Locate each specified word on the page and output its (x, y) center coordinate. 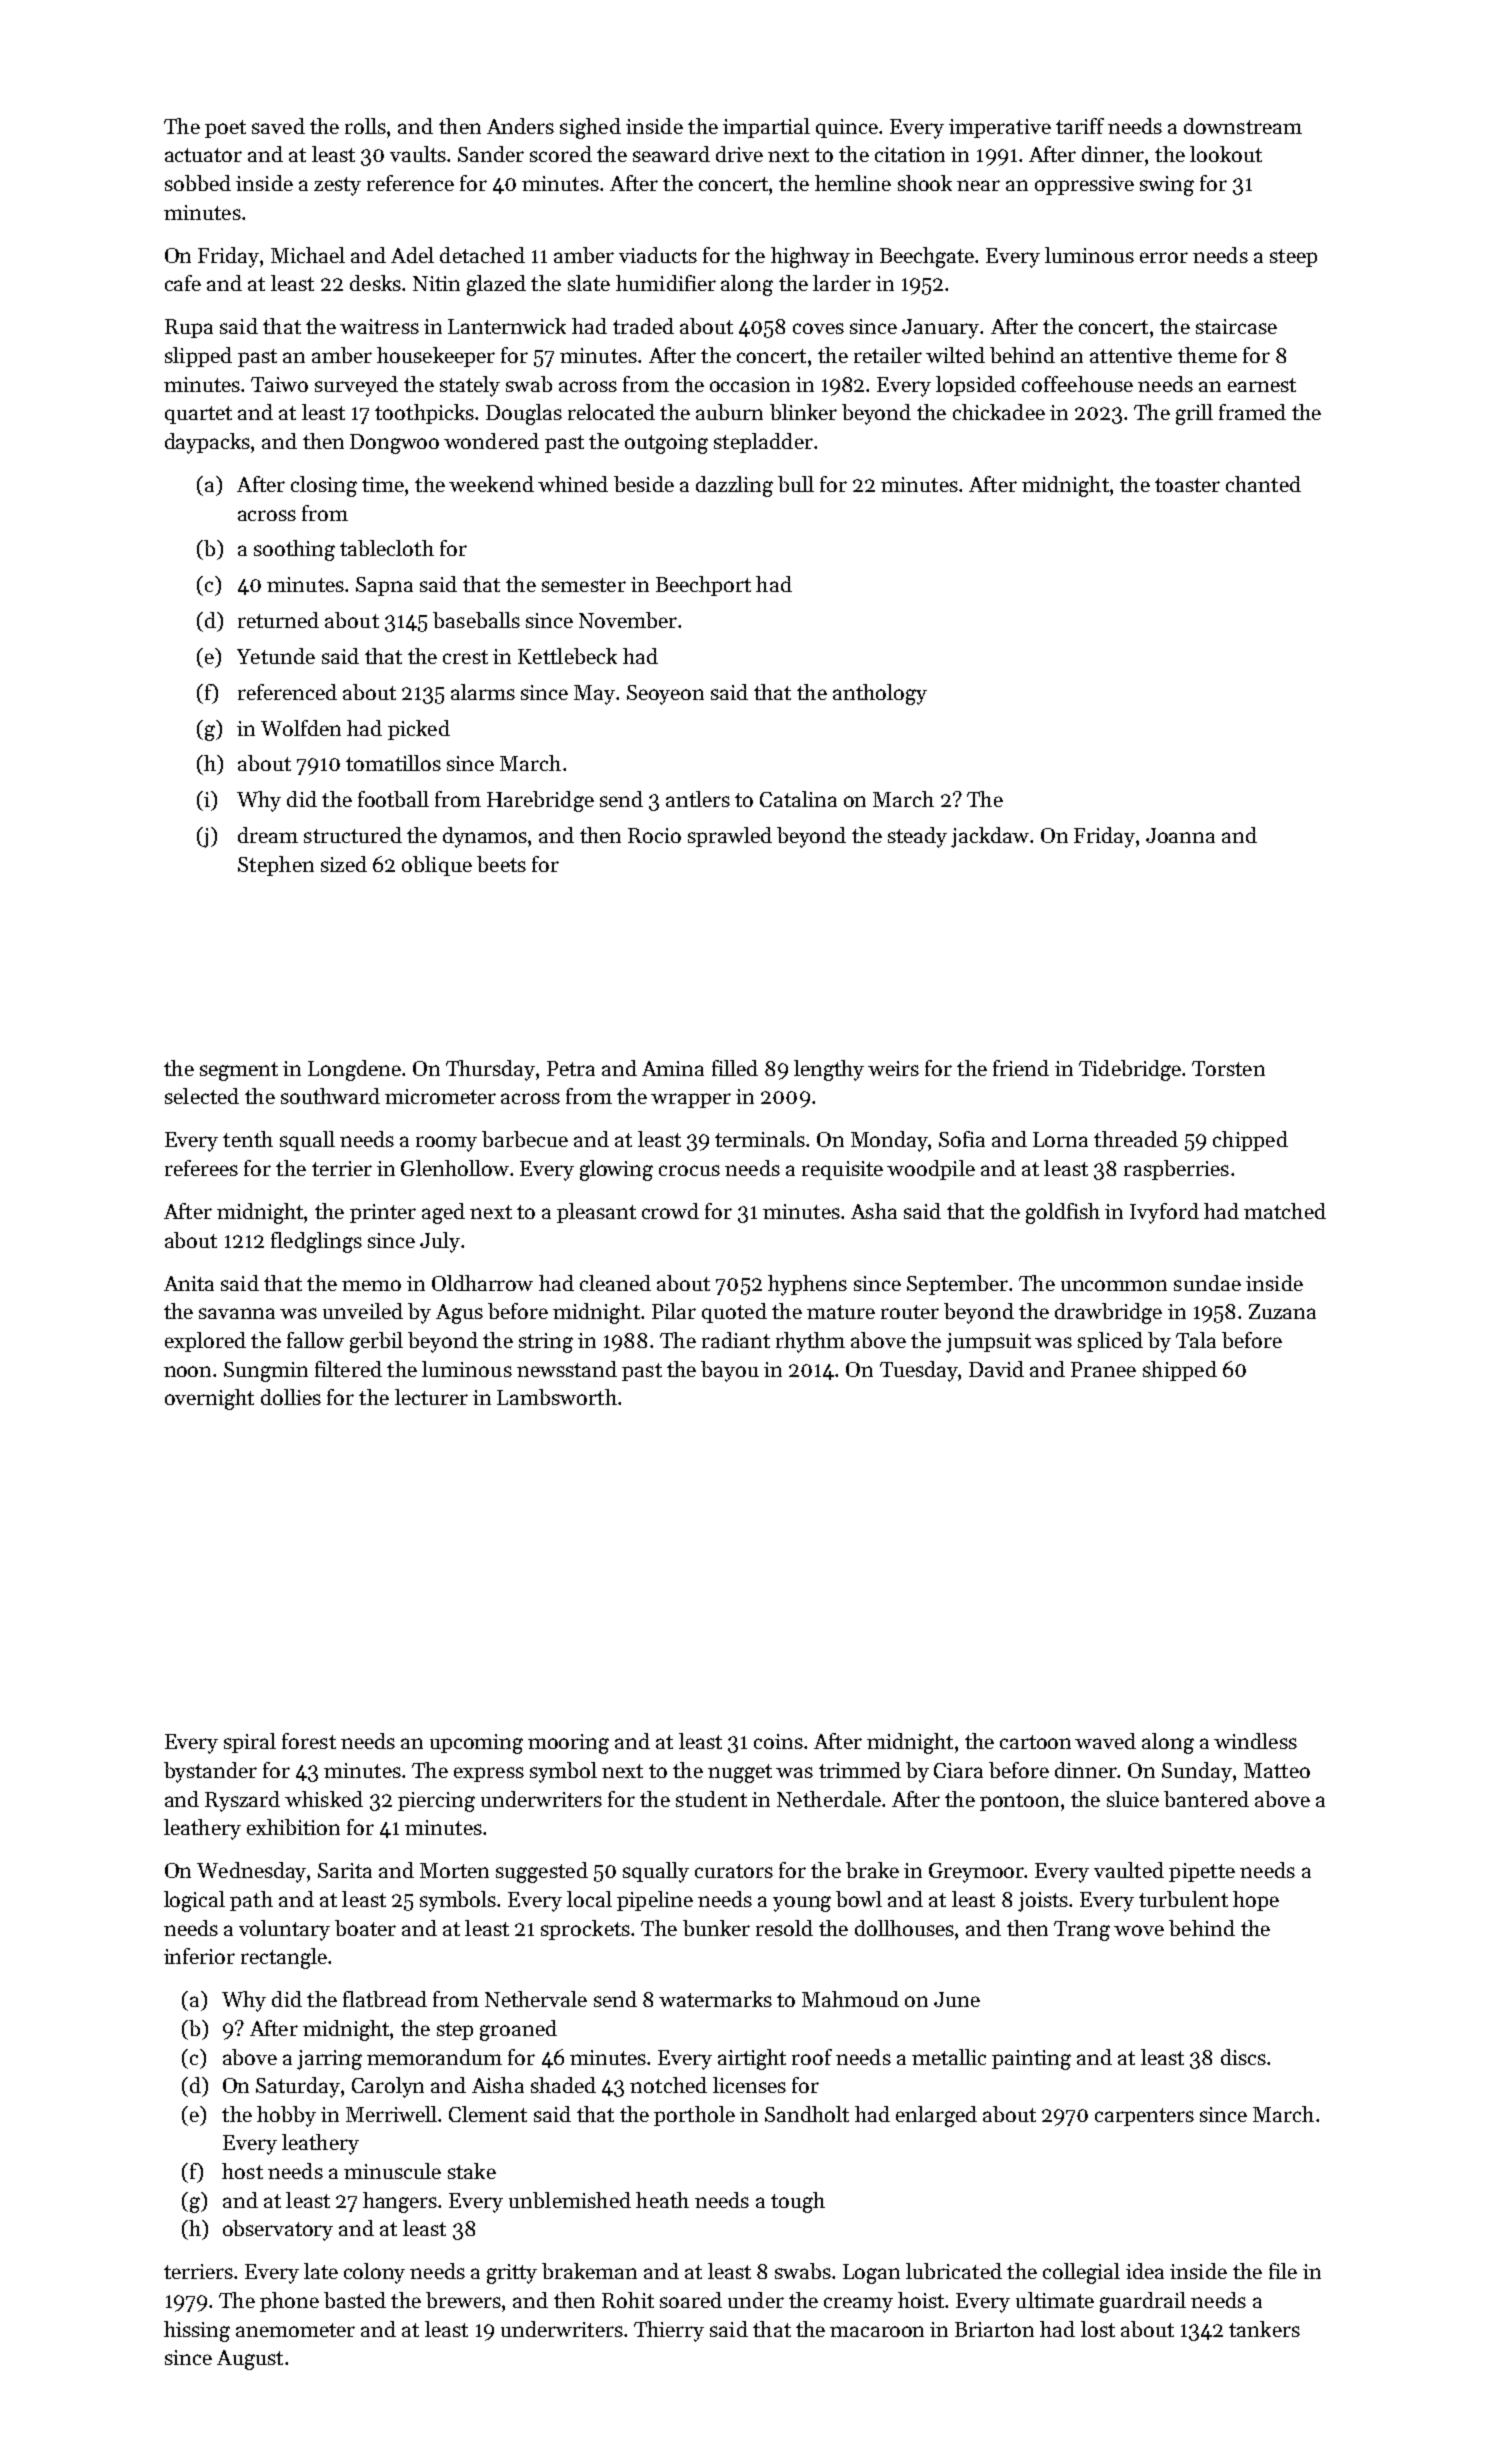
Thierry (669, 2331)
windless (1255, 1741)
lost (1098, 2329)
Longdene (354, 1070)
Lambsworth (557, 1397)
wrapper (691, 1100)
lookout (1226, 154)
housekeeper (436, 357)
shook (925, 183)
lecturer (431, 1397)
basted (355, 2300)
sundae (1207, 1283)
